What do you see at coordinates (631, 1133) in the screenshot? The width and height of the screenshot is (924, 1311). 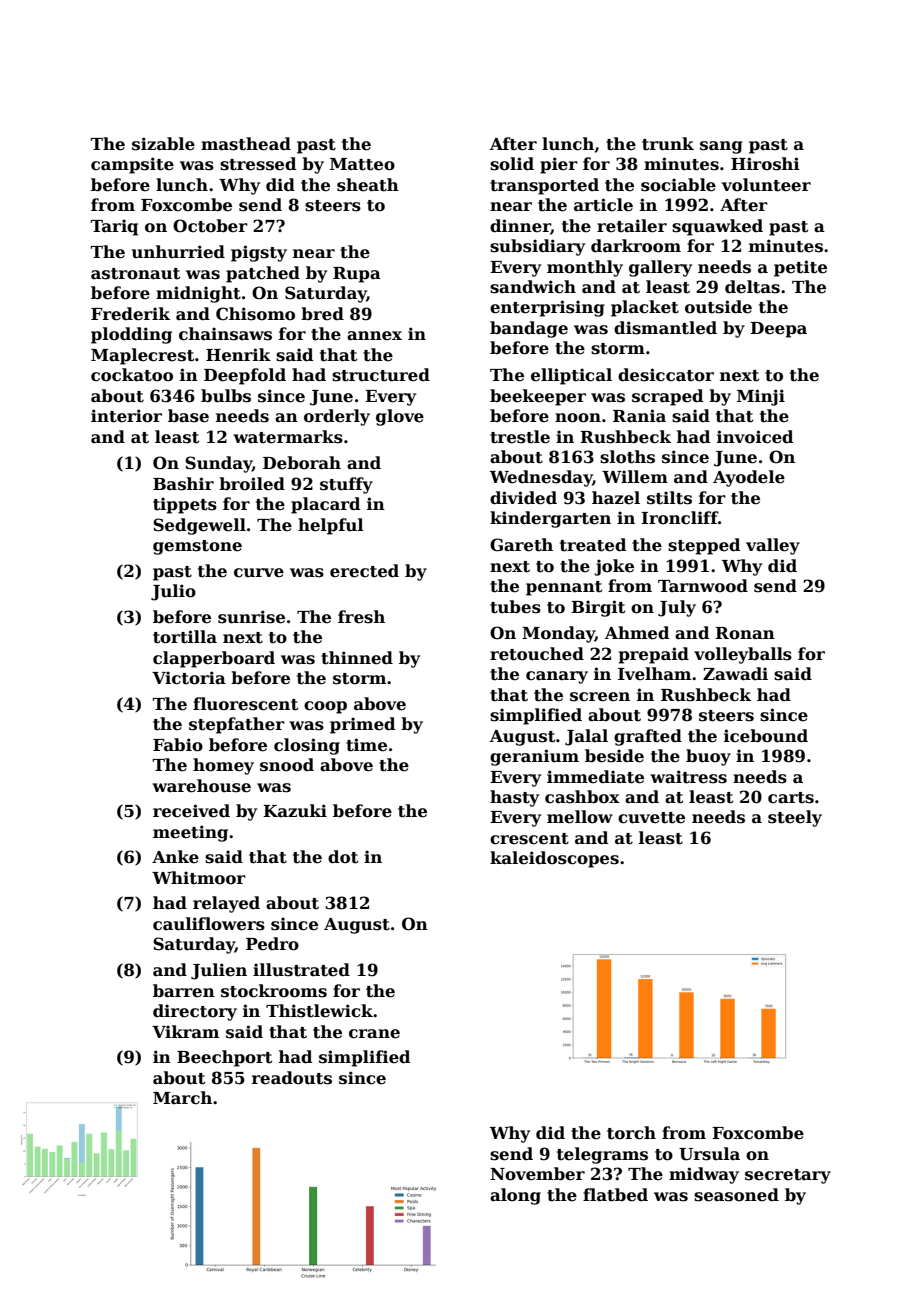 I see `torch` at bounding box center [631, 1133].
